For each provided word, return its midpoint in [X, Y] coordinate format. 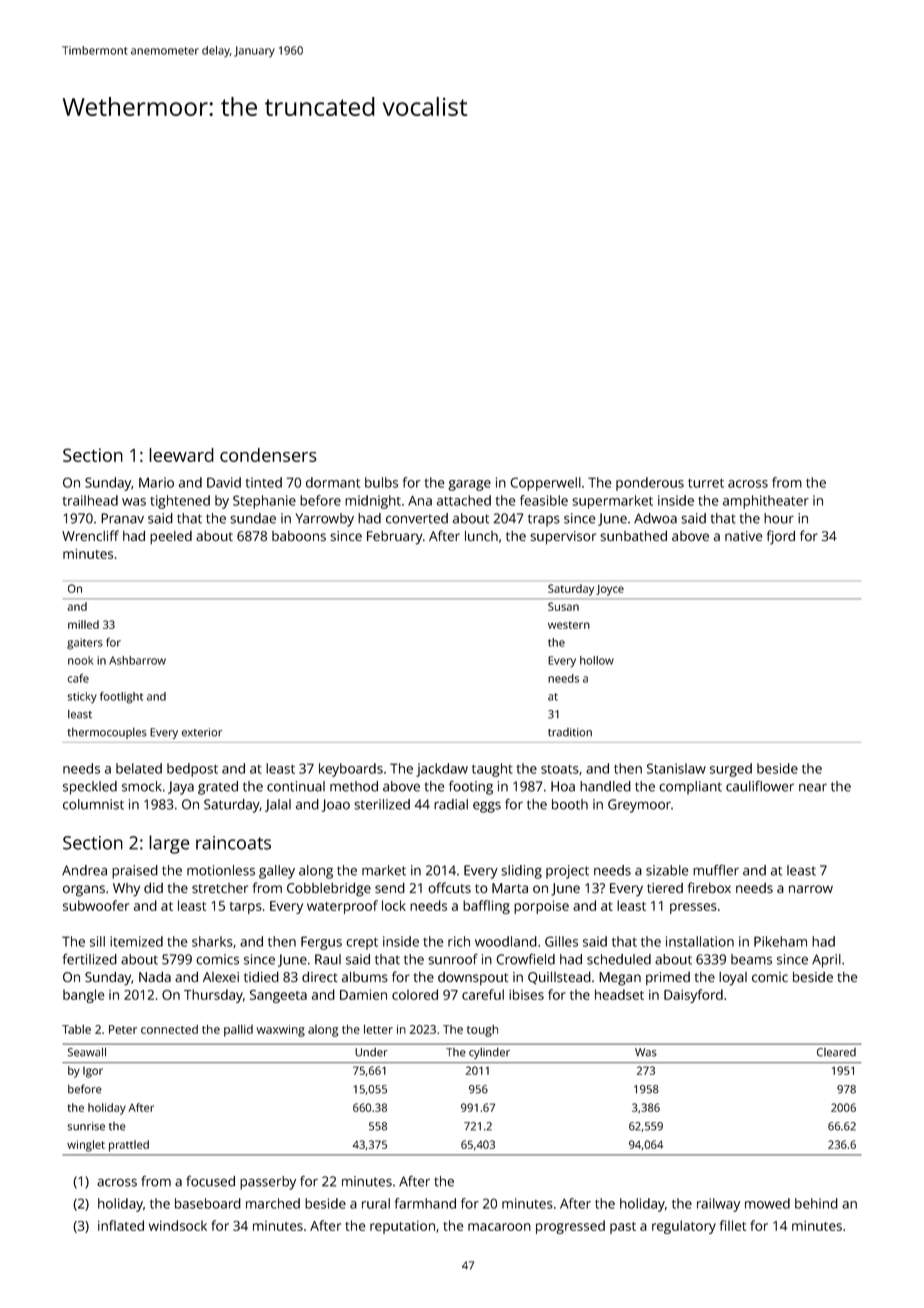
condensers [268, 455]
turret [706, 483]
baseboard [208, 1203]
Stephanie [264, 502]
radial [451, 804]
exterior [202, 732]
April [826, 961]
